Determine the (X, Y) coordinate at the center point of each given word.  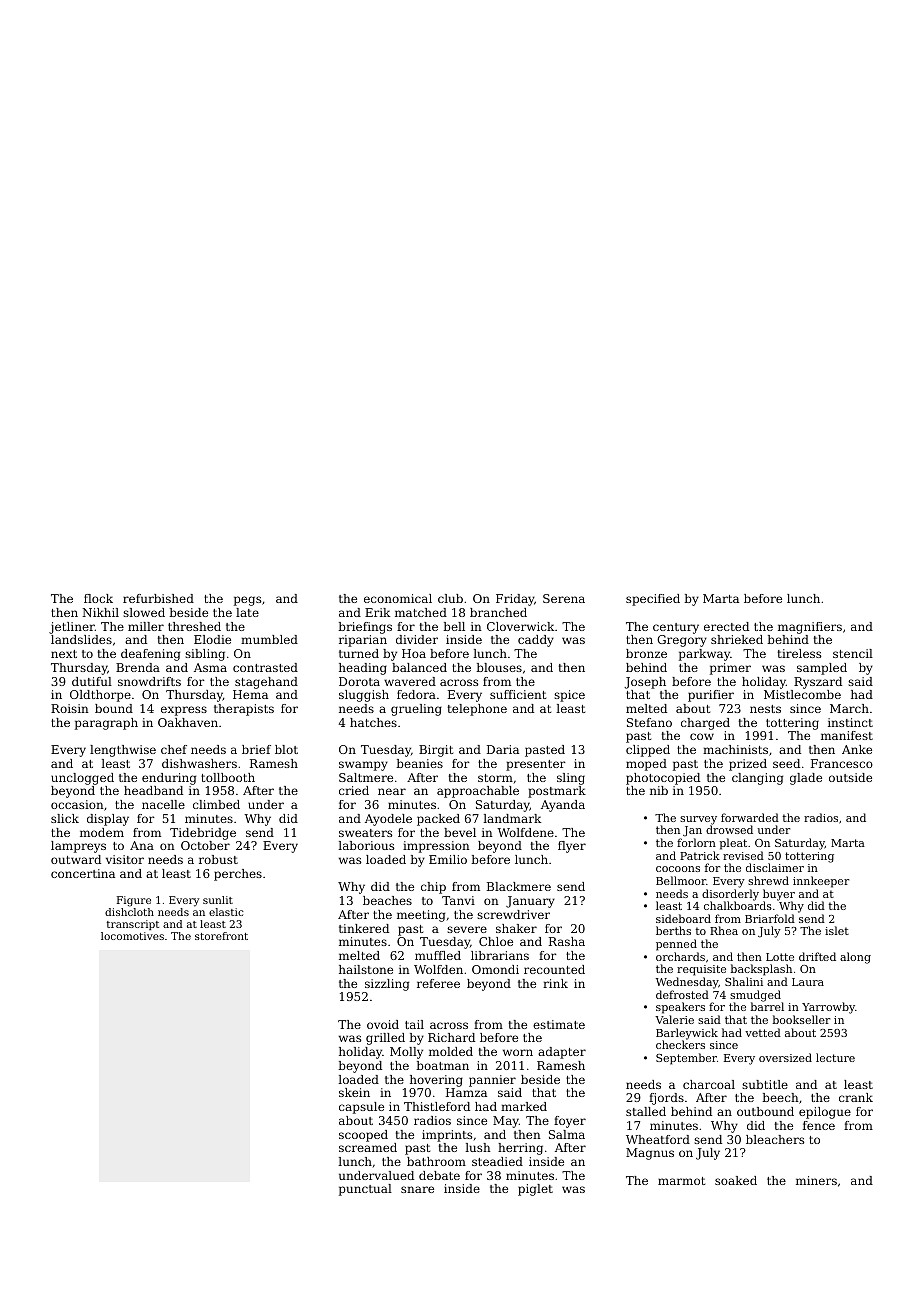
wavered (410, 681)
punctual (365, 1190)
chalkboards (738, 905)
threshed (194, 626)
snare (417, 1189)
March (849, 708)
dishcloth (129, 912)
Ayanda (563, 806)
